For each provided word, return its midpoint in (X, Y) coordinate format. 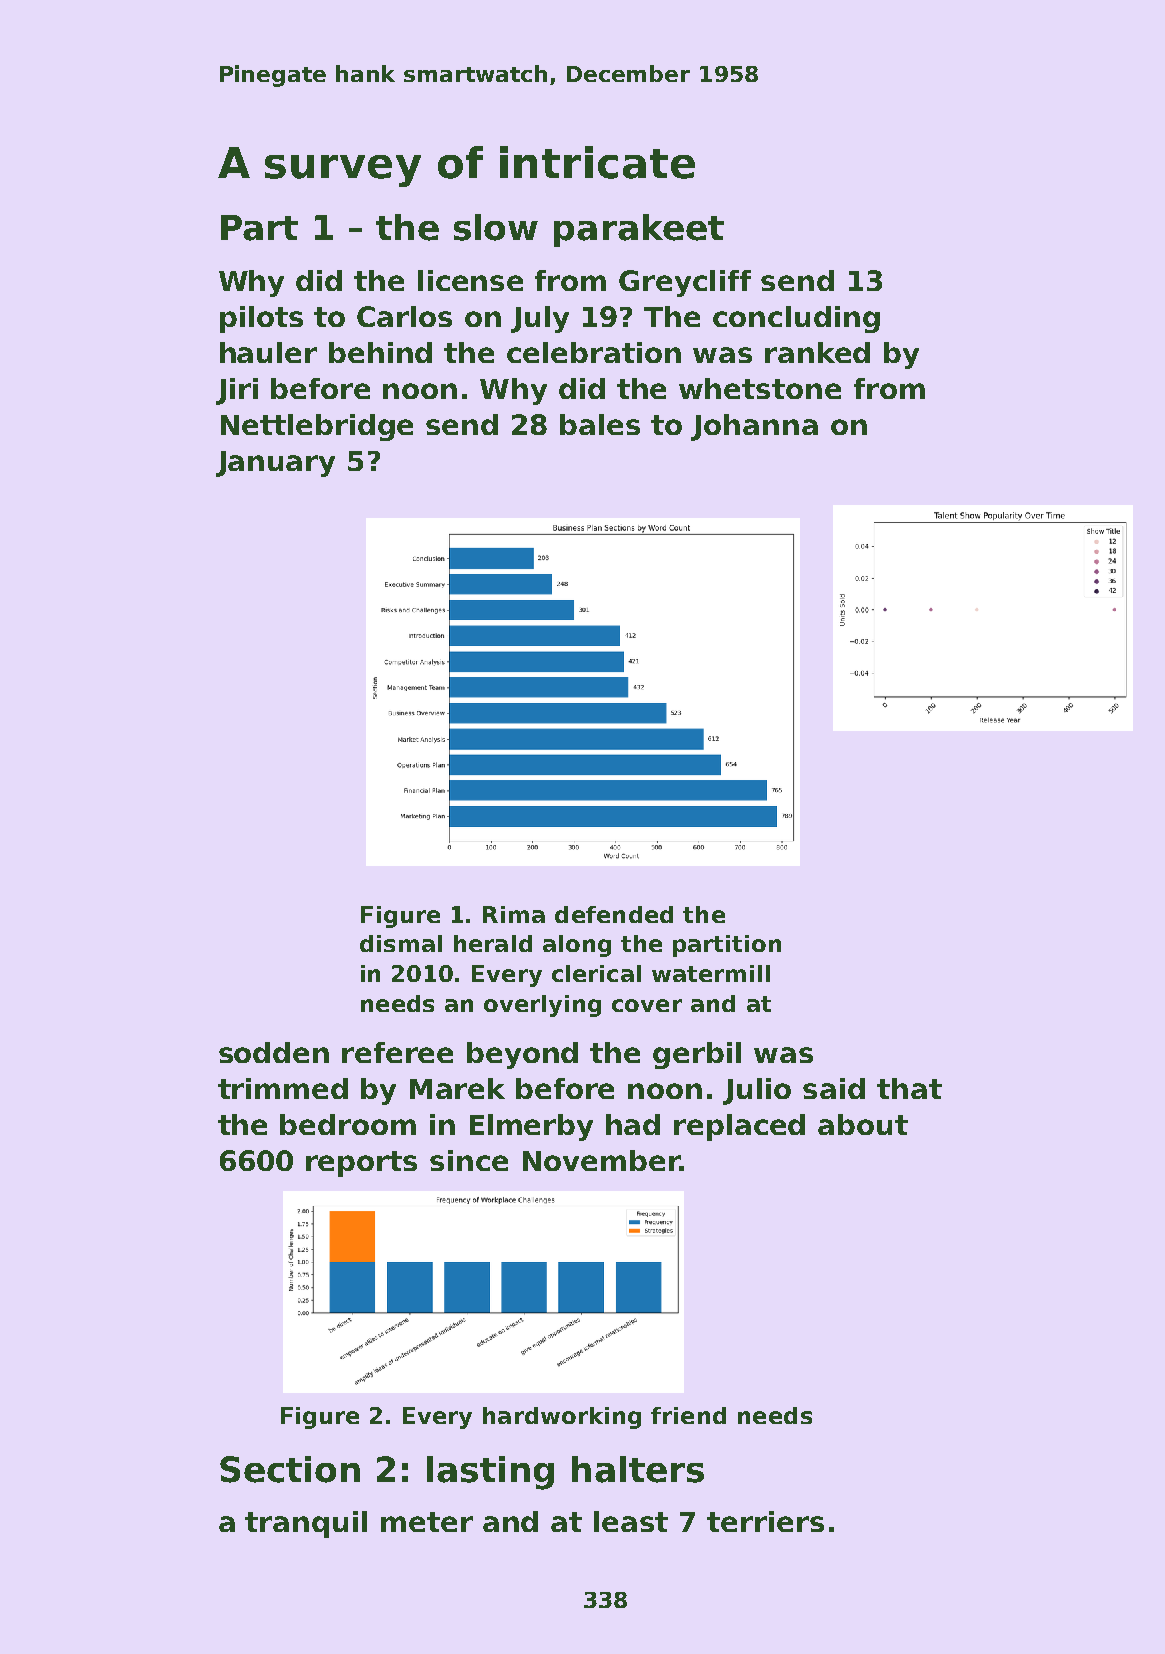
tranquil (306, 1524)
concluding (796, 319)
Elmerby (531, 1127)
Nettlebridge (317, 427)
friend (688, 1415)
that (909, 1088)
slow (496, 227)
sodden (274, 1052)
